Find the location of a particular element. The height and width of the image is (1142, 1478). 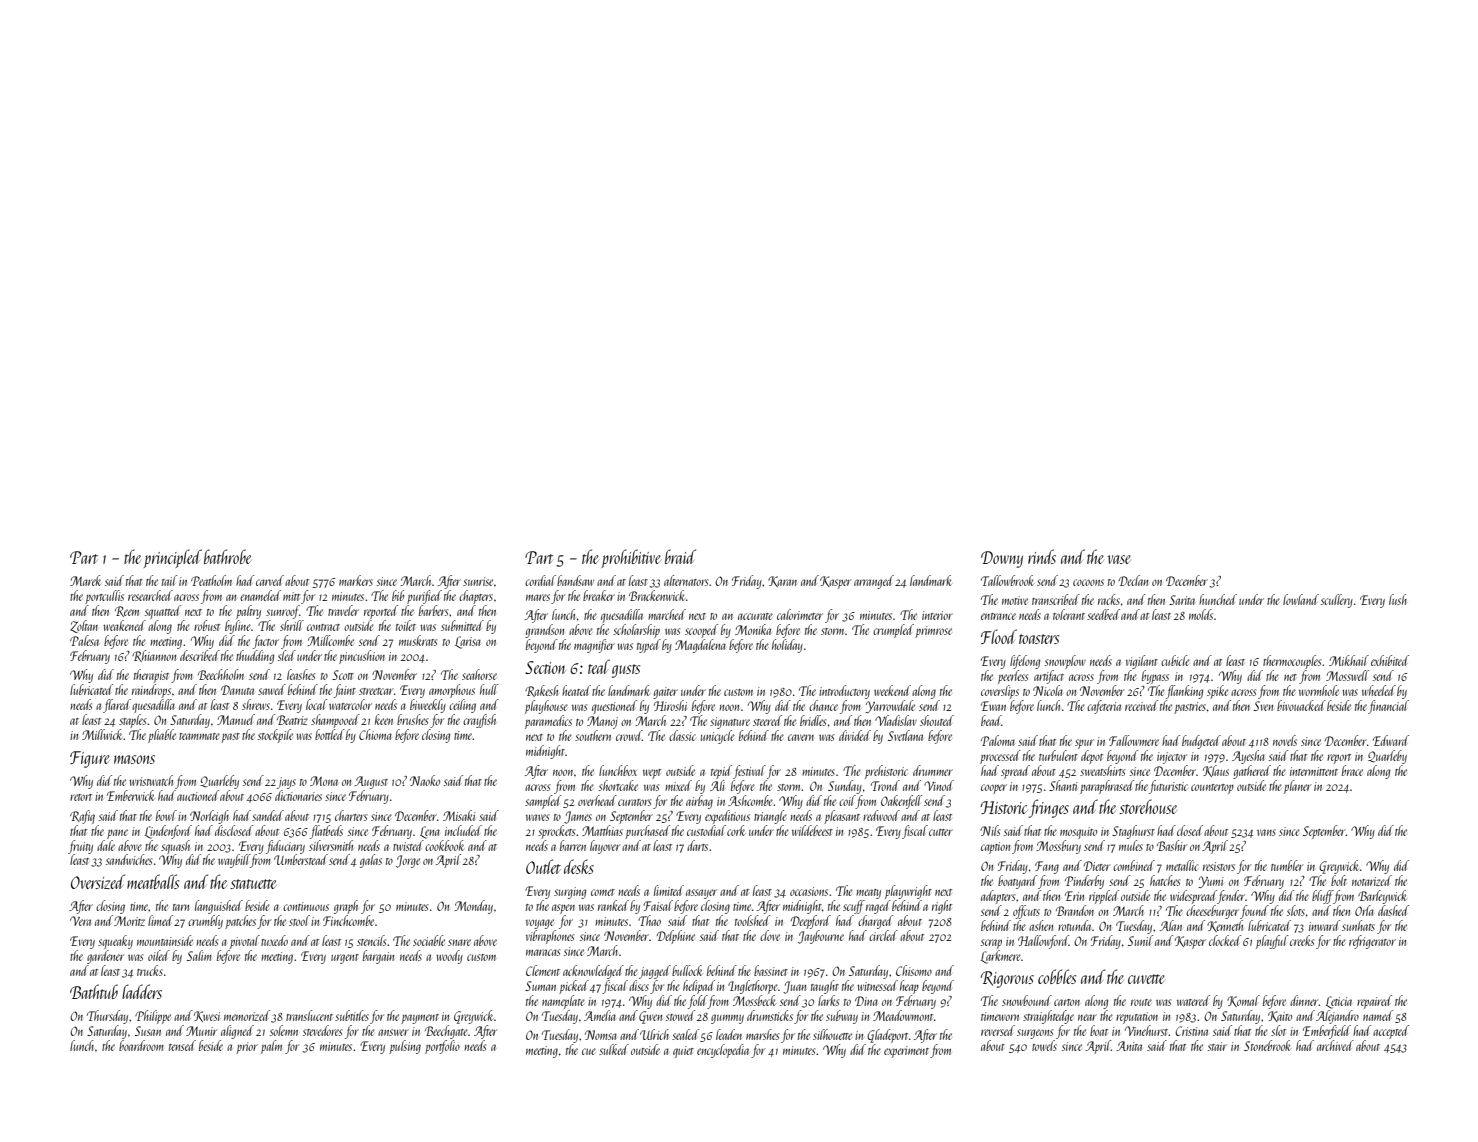

Yumi is located at coordinates (1211, 882).
